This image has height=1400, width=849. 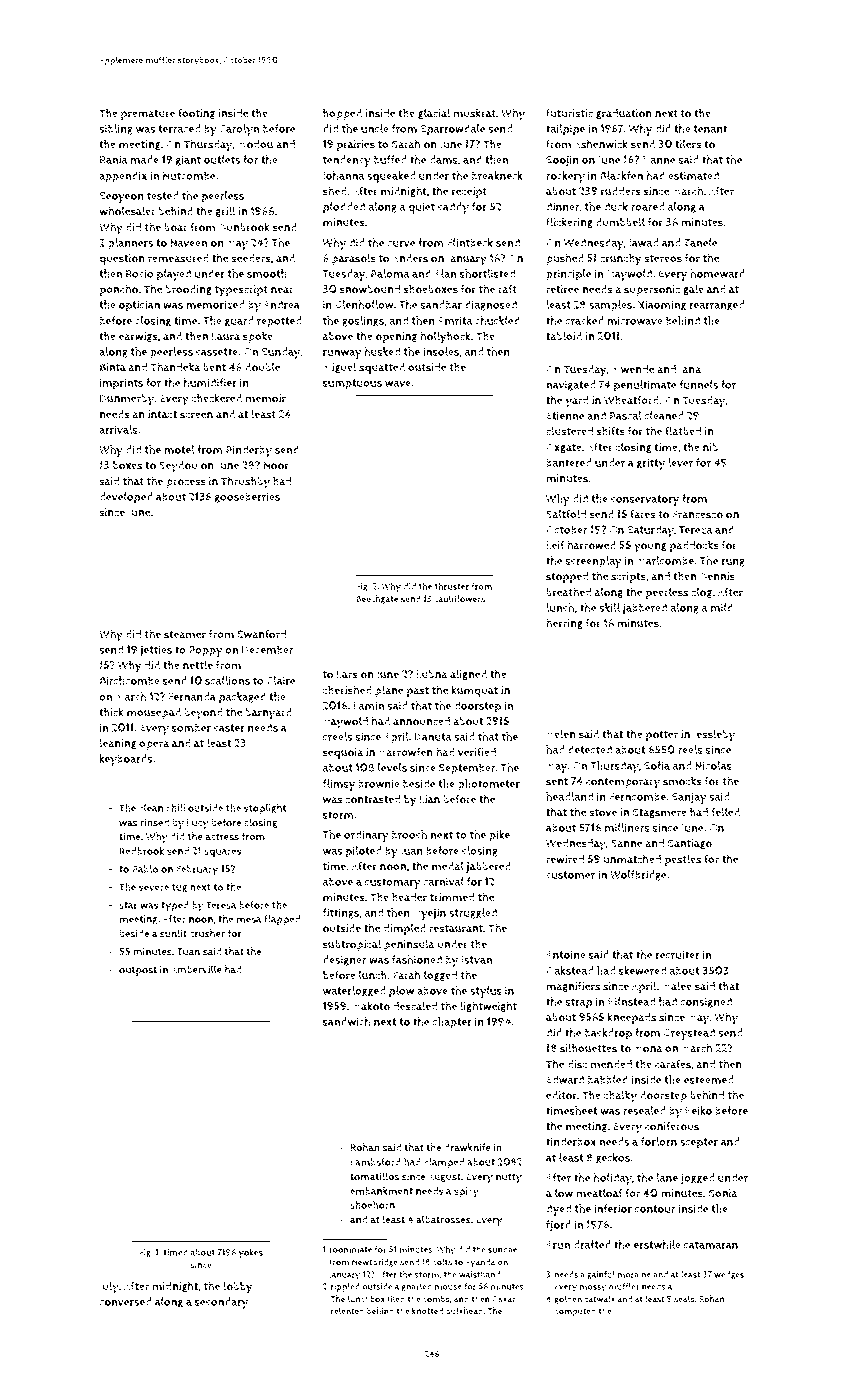 What do you see at coordinates (126, 498) in the image?
I see `developed` at bounding box center [126, 498].
